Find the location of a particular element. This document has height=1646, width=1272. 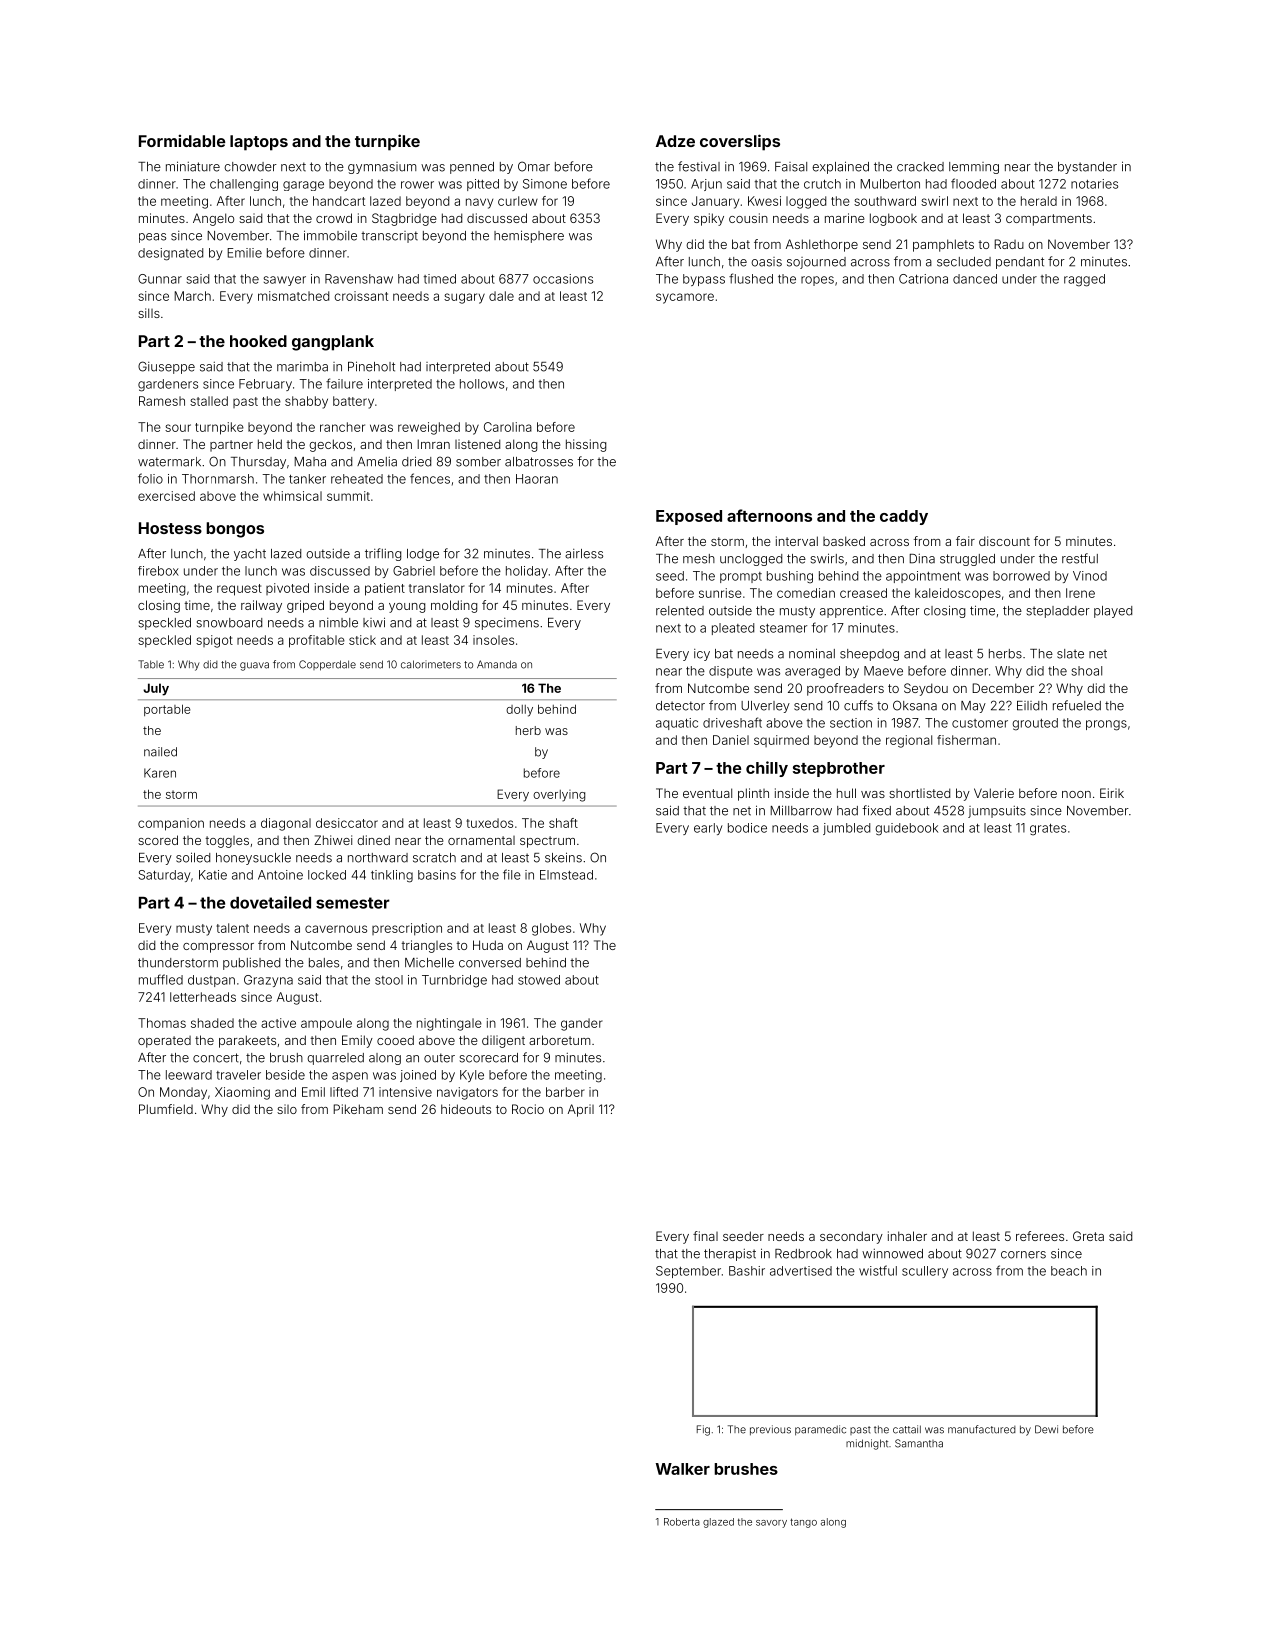

Saturday is located at coordinates (164, 876).
